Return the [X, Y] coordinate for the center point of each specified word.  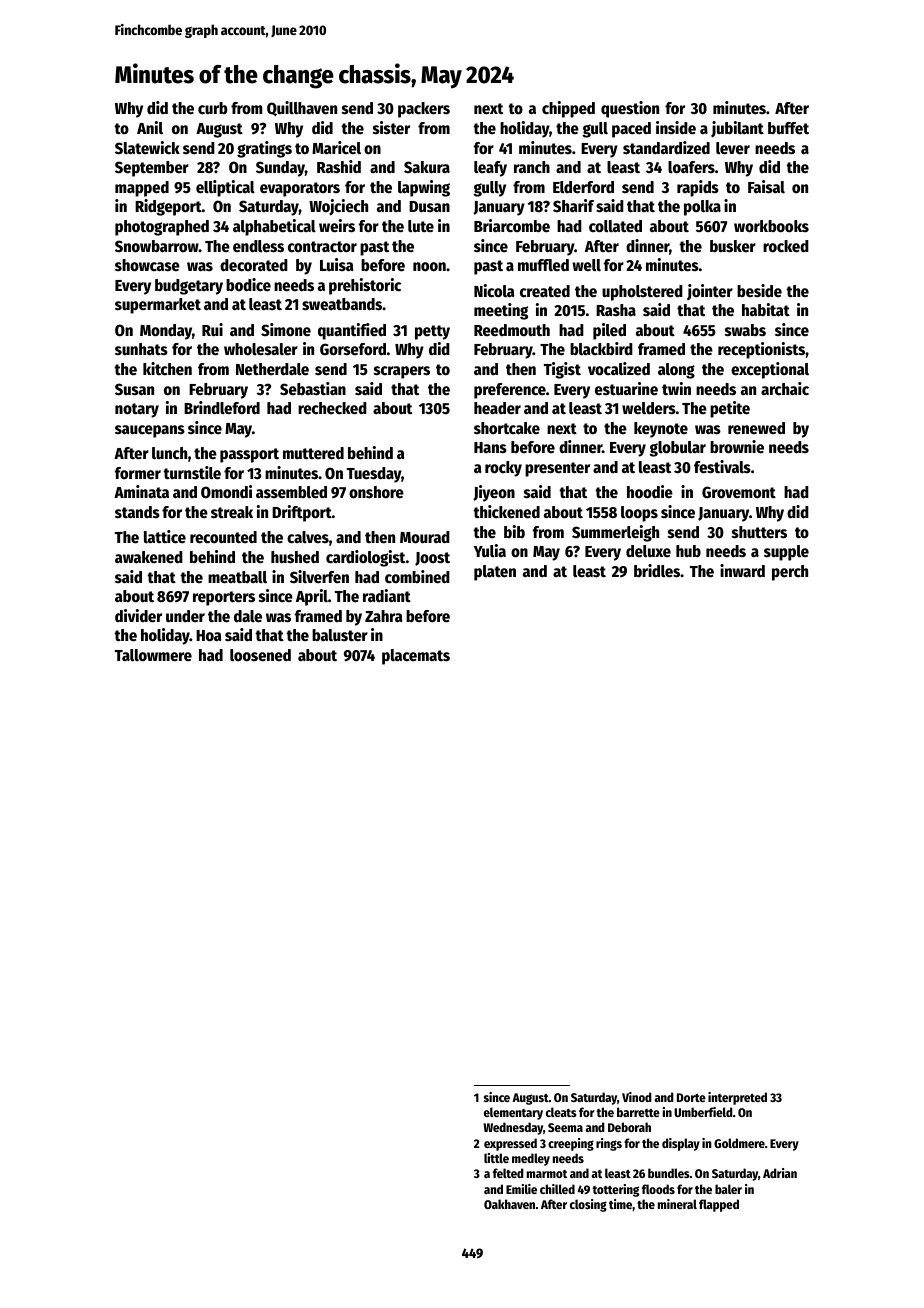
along [676, 371]
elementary [513, 1113]
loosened [260, 655]
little [496, 1158]
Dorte [691, 1097]
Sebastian [313, 389]
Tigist [562, 370]
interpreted [737, 1098]
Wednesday [513, 1128]
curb [212, 108]
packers [424, 110]
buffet [788, 128]
